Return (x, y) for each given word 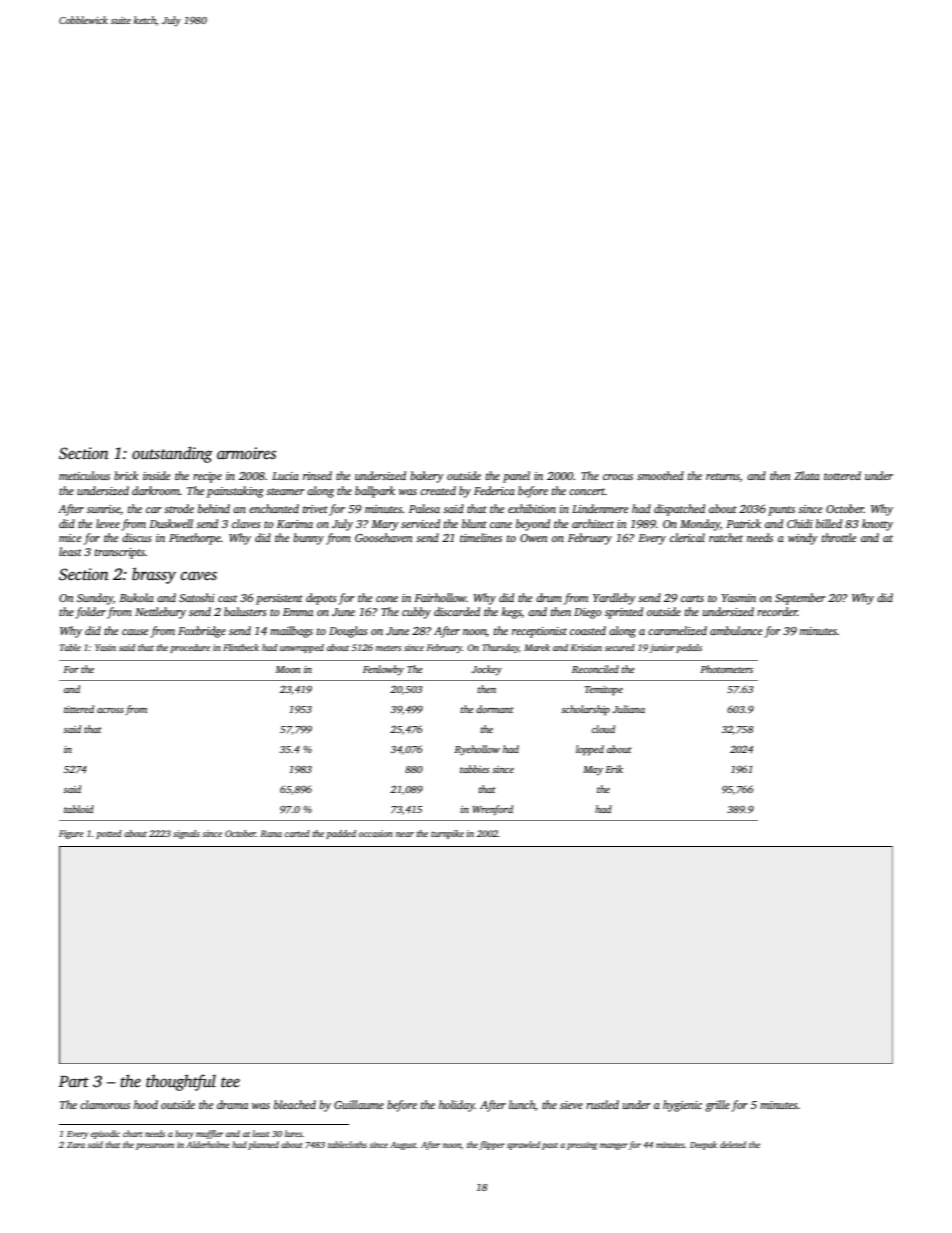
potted (109, 834)
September (800, 599)
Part (74, 1082)
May (593, 771)
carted (297, 833)
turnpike (447, 834)
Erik (614, 769)
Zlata (807, 475)
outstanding (172, 454)
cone (387, 599)
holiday (457, 1106)
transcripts (120, 553)
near (405, 834)
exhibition (532, 508)
